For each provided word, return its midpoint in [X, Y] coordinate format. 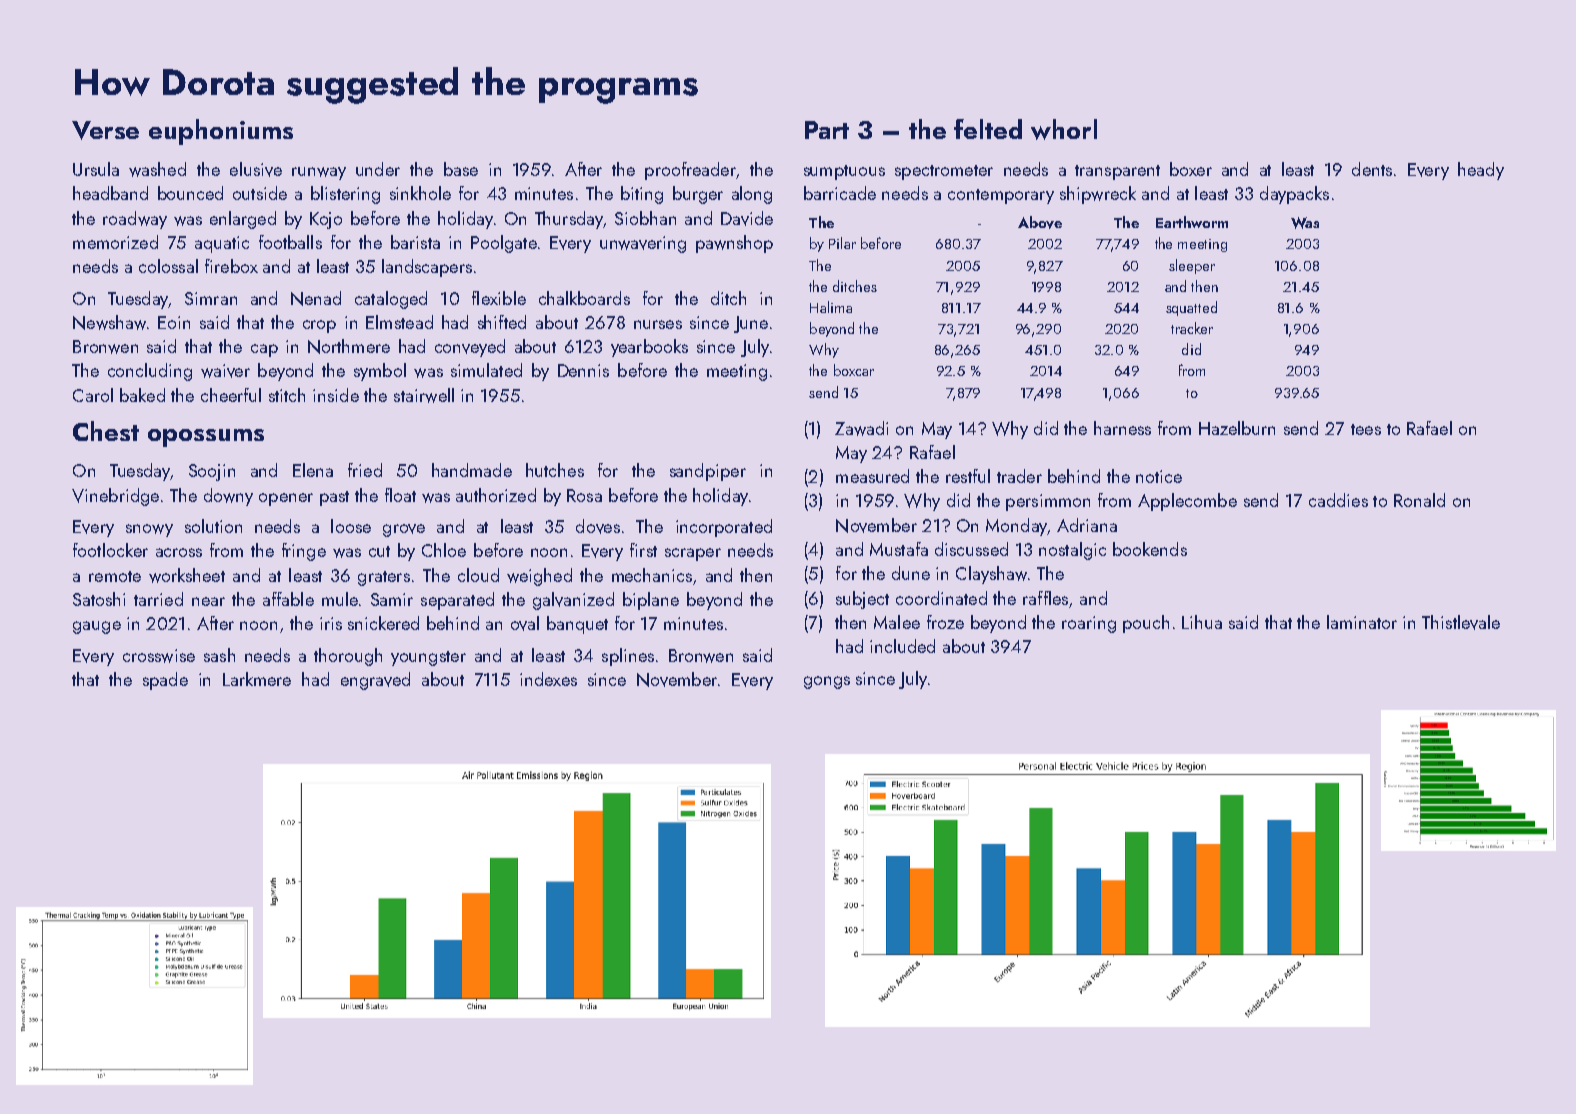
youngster [428, 658]
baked [142, 395]
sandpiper [708, 472]
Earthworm [1192, 222]
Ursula [96, 169]
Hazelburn [1237, 428]
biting [642, 195]
